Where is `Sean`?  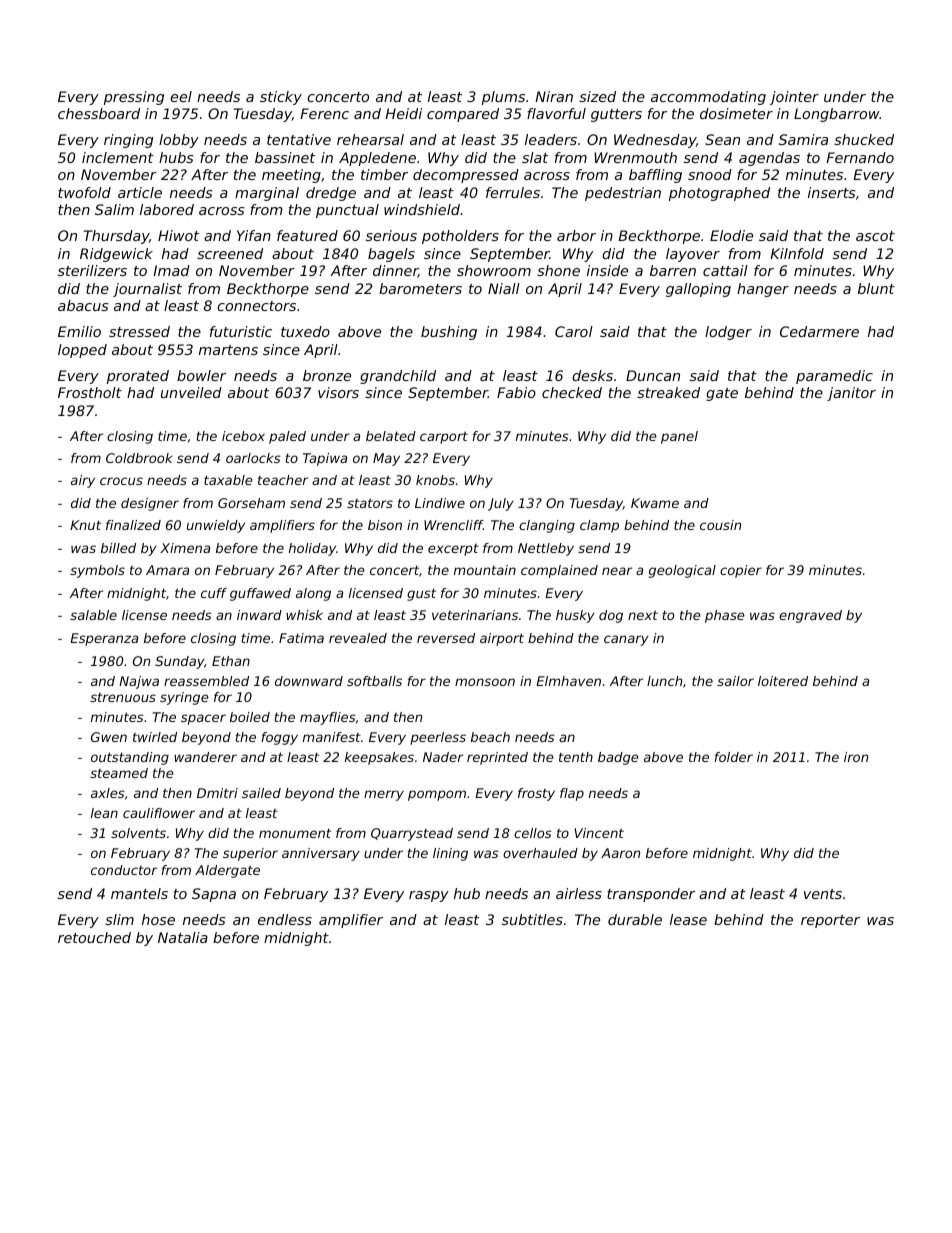 Sean is located at coordinates (722, 139).
